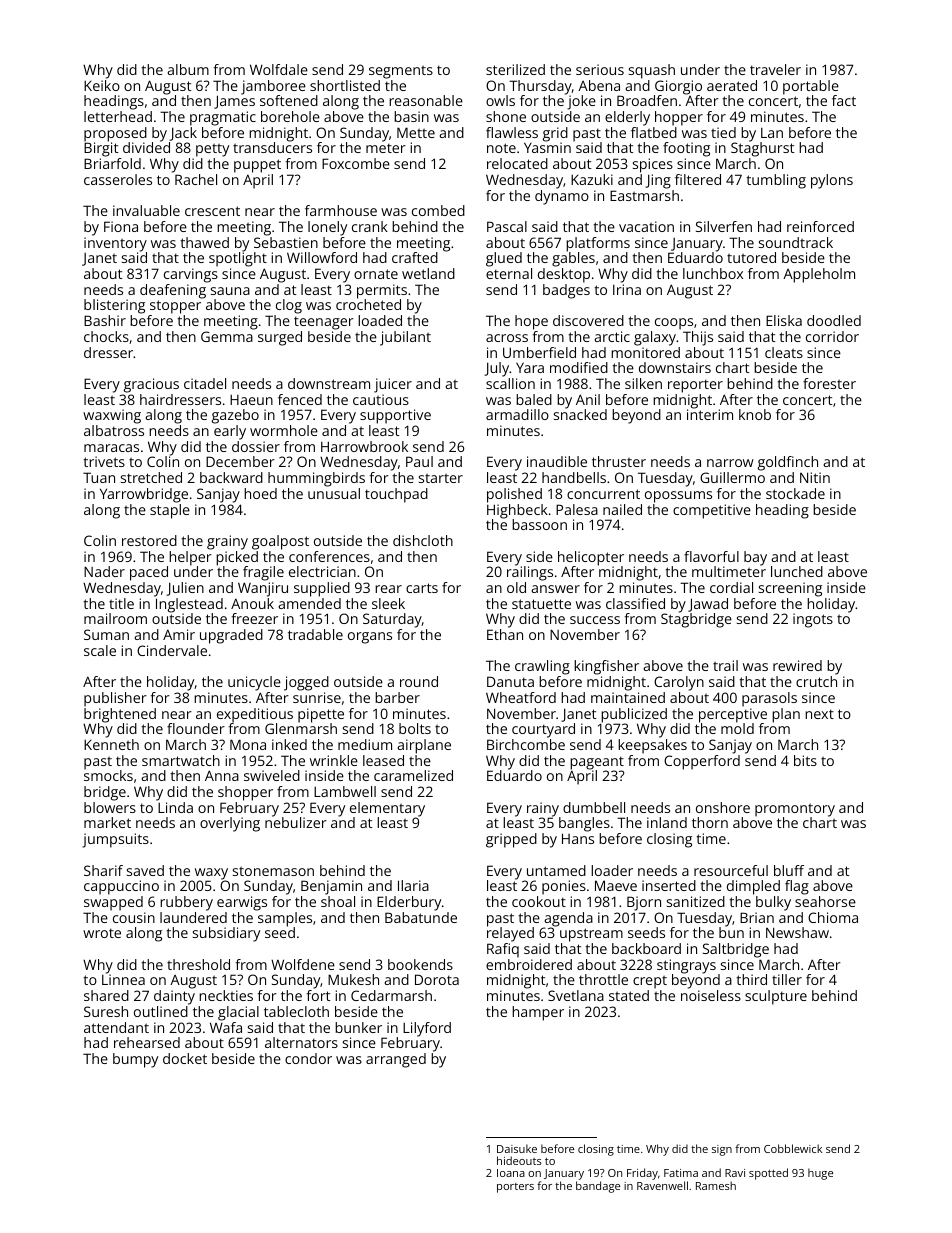  What do you see at coordinates (149, 540) in the document?
I see `restored` at bounding box center [149, 540].
